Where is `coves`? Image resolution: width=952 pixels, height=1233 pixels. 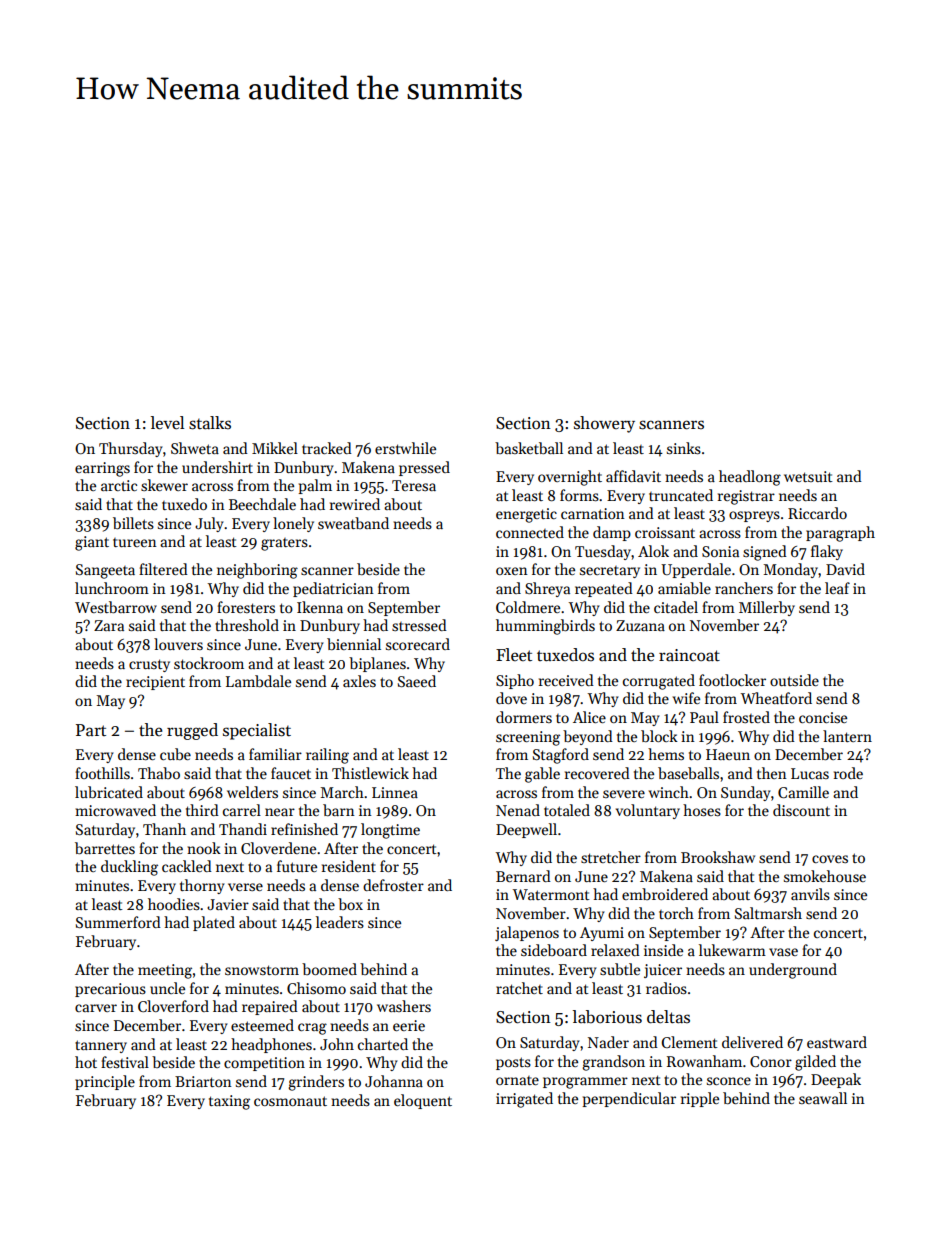
coves is located at coordinates (830, 859).
